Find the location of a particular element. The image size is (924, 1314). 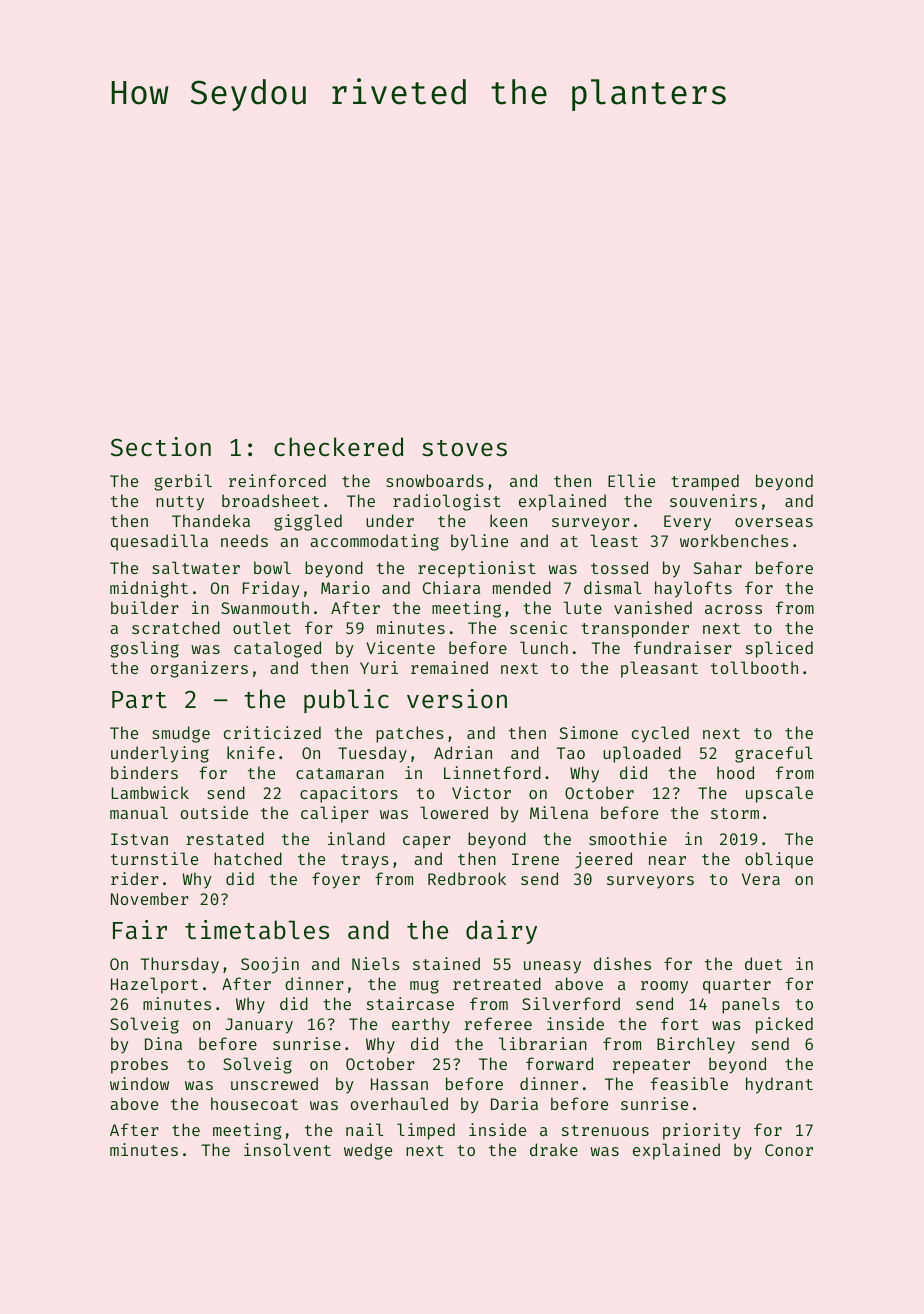

uploaded is located at coordinates (642, 754).
